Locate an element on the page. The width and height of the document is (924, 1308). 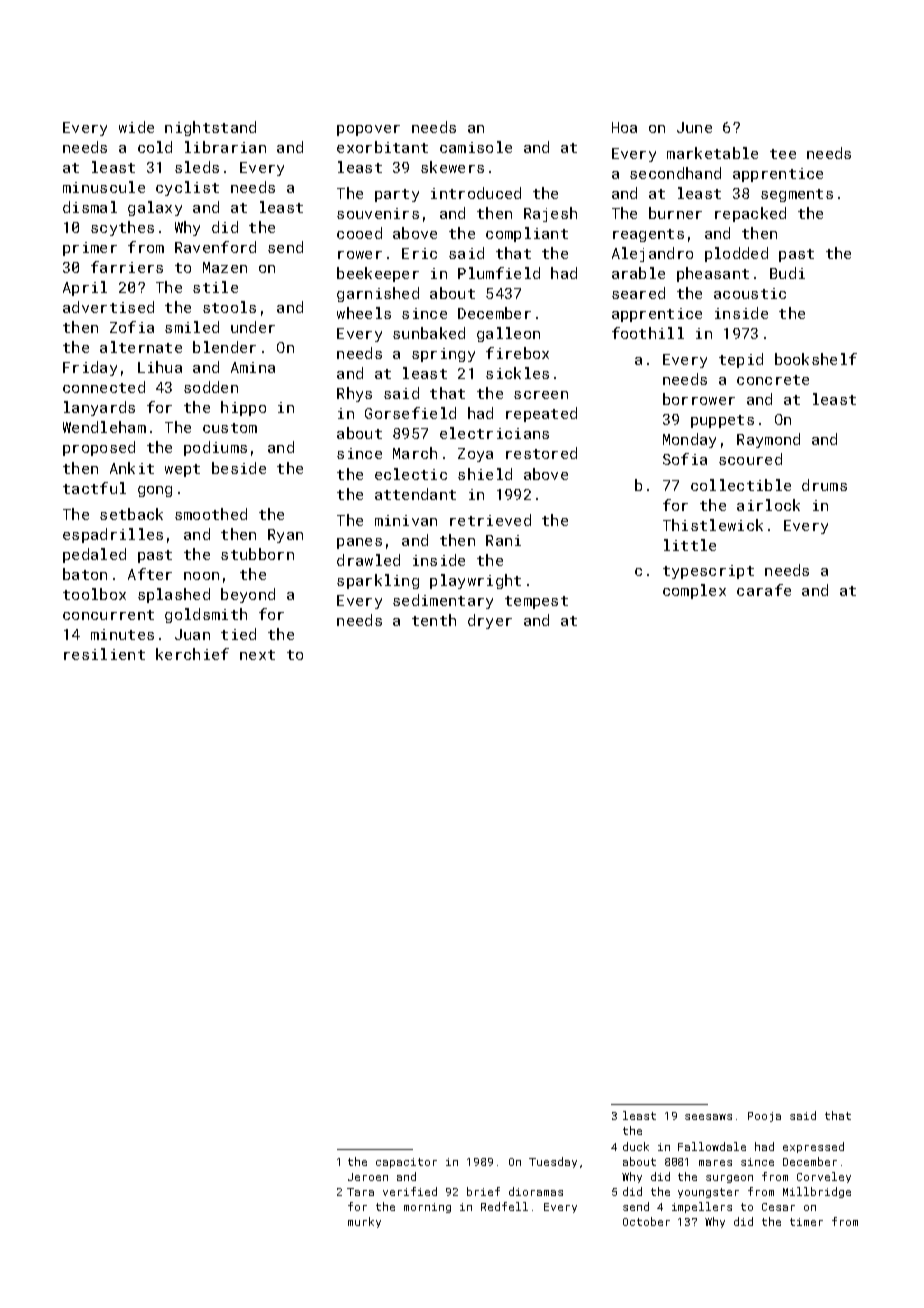
complex is located at coordinates (694, 591).
